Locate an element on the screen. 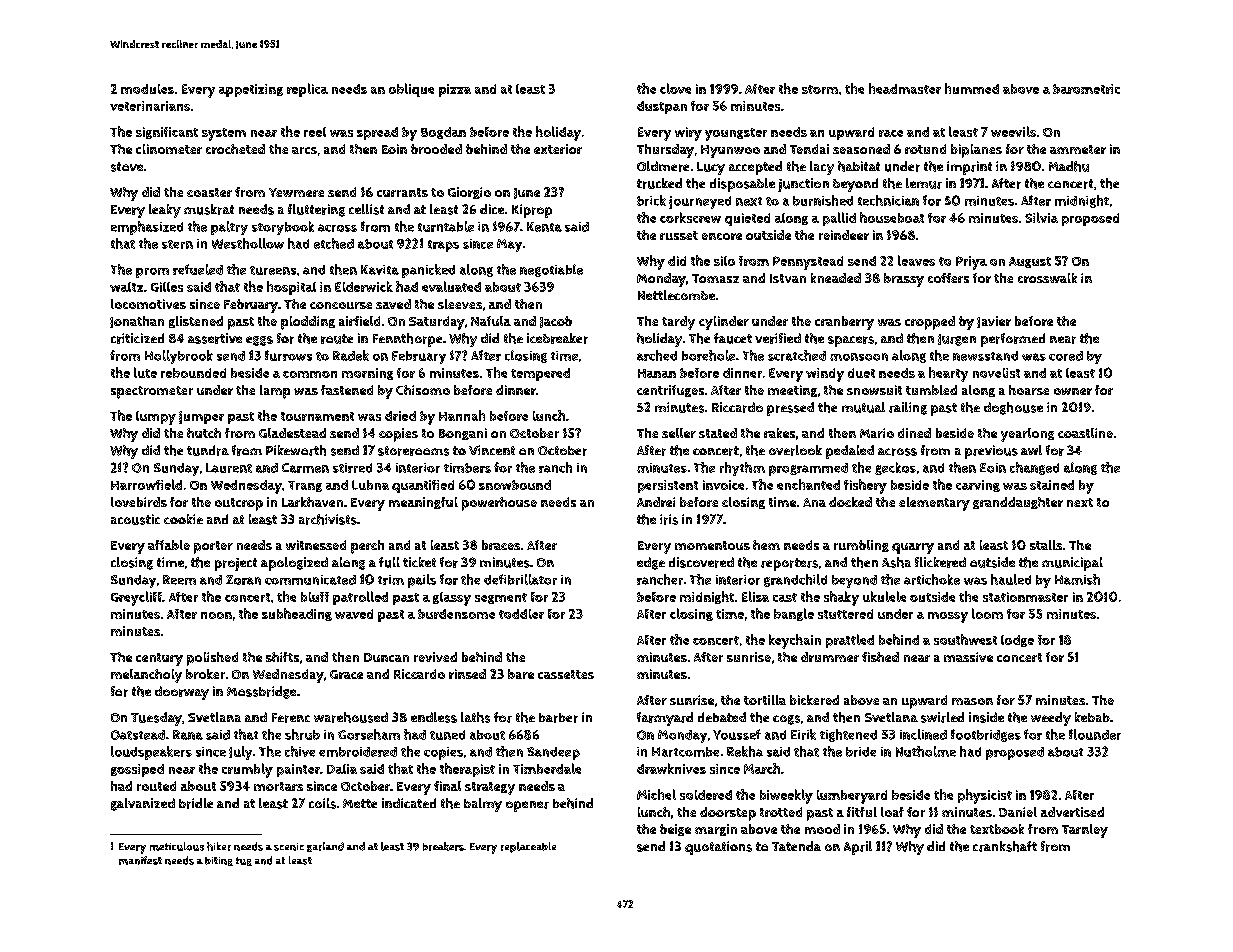 The height and width of the screenshot is (952, 1233). momentous is located at coordinates (712, 545).
